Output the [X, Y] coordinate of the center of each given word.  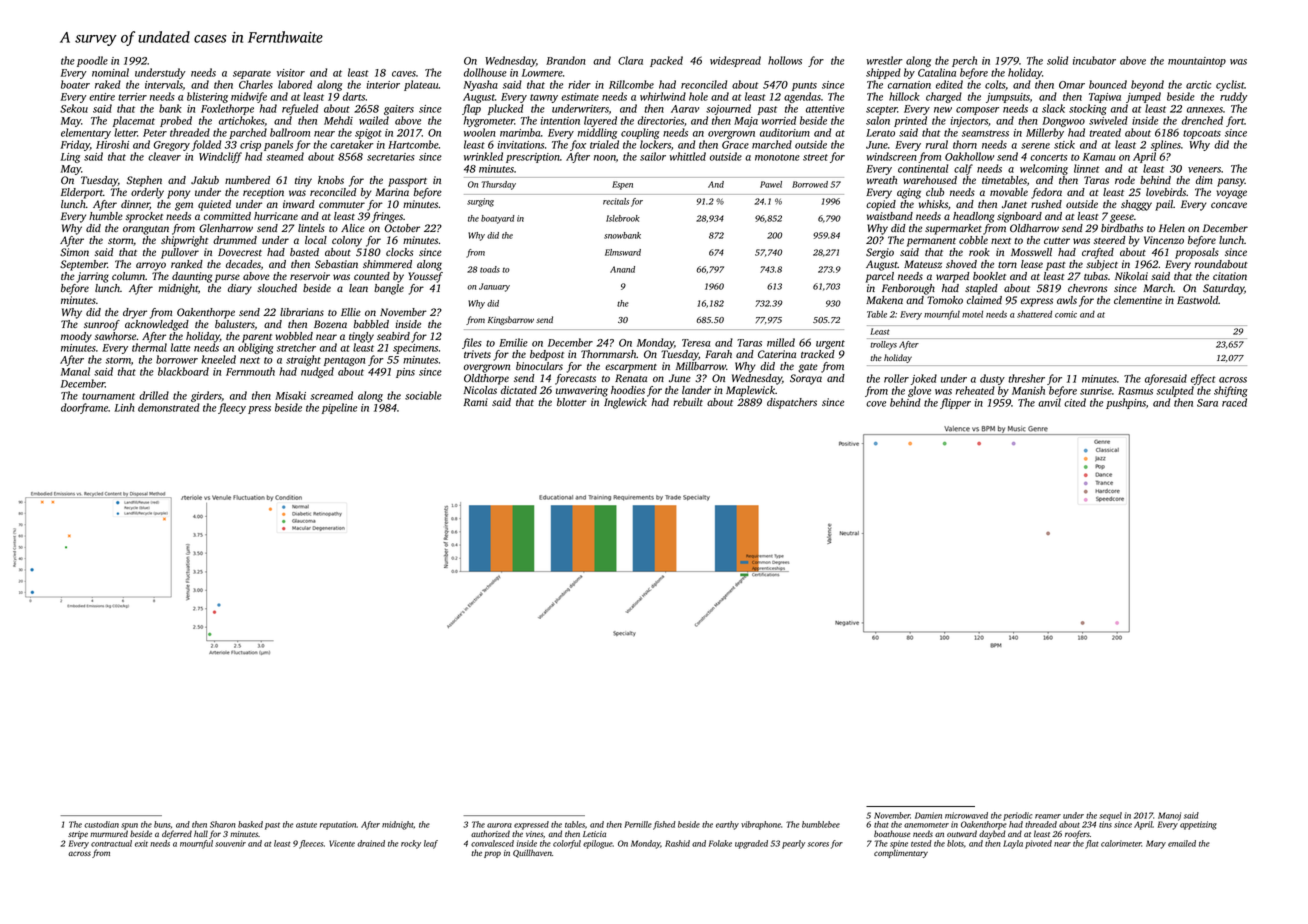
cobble [973, 240]
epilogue [598, 844]
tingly [361, 337]
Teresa [696, 343]
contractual [111, 843]
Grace [735, 145]
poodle [92, 61]
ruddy [1234, 97]
